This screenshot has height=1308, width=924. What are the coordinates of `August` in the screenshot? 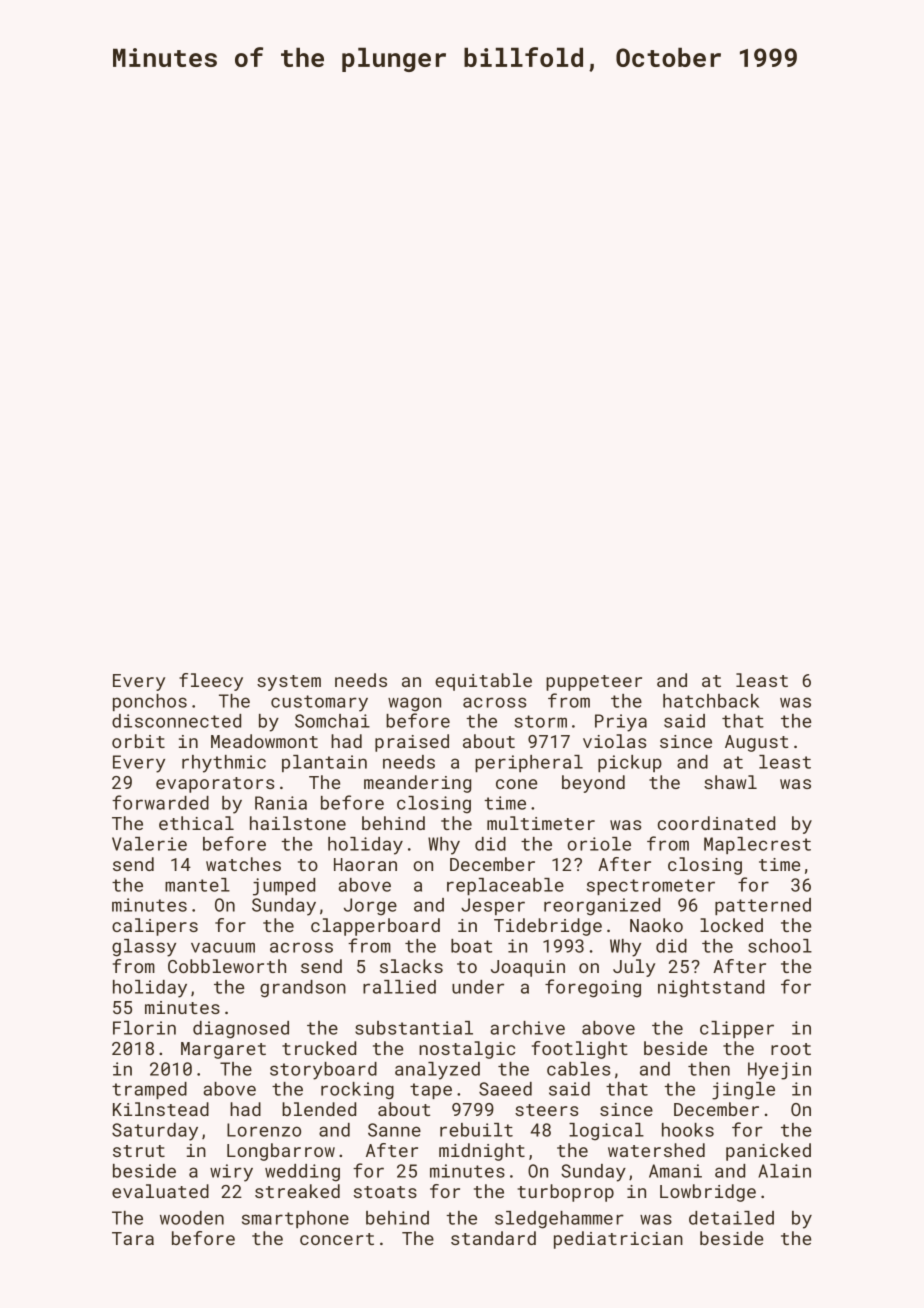 It's located at (756, 743).
